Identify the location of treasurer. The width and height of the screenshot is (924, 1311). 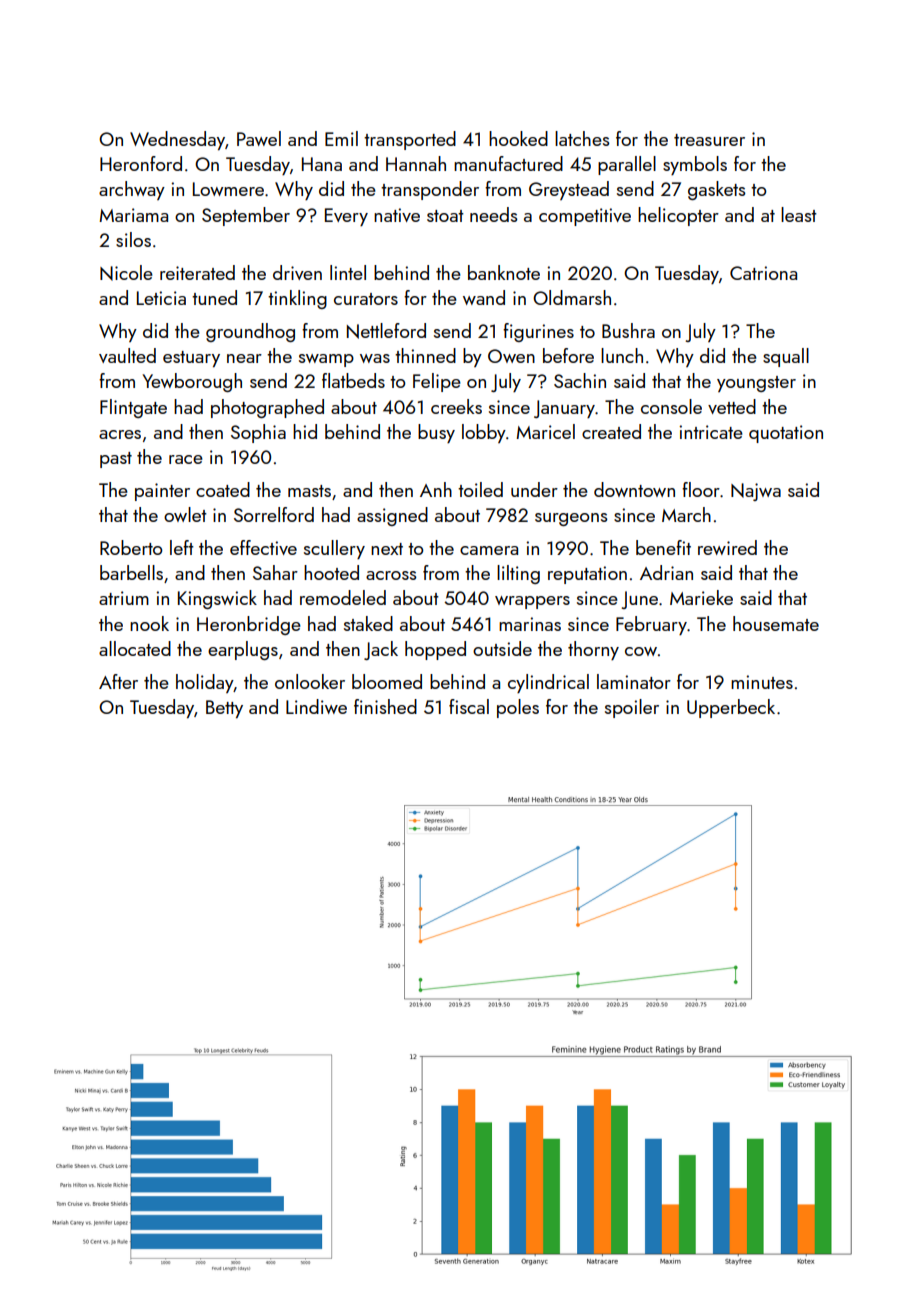
(709, 140).
